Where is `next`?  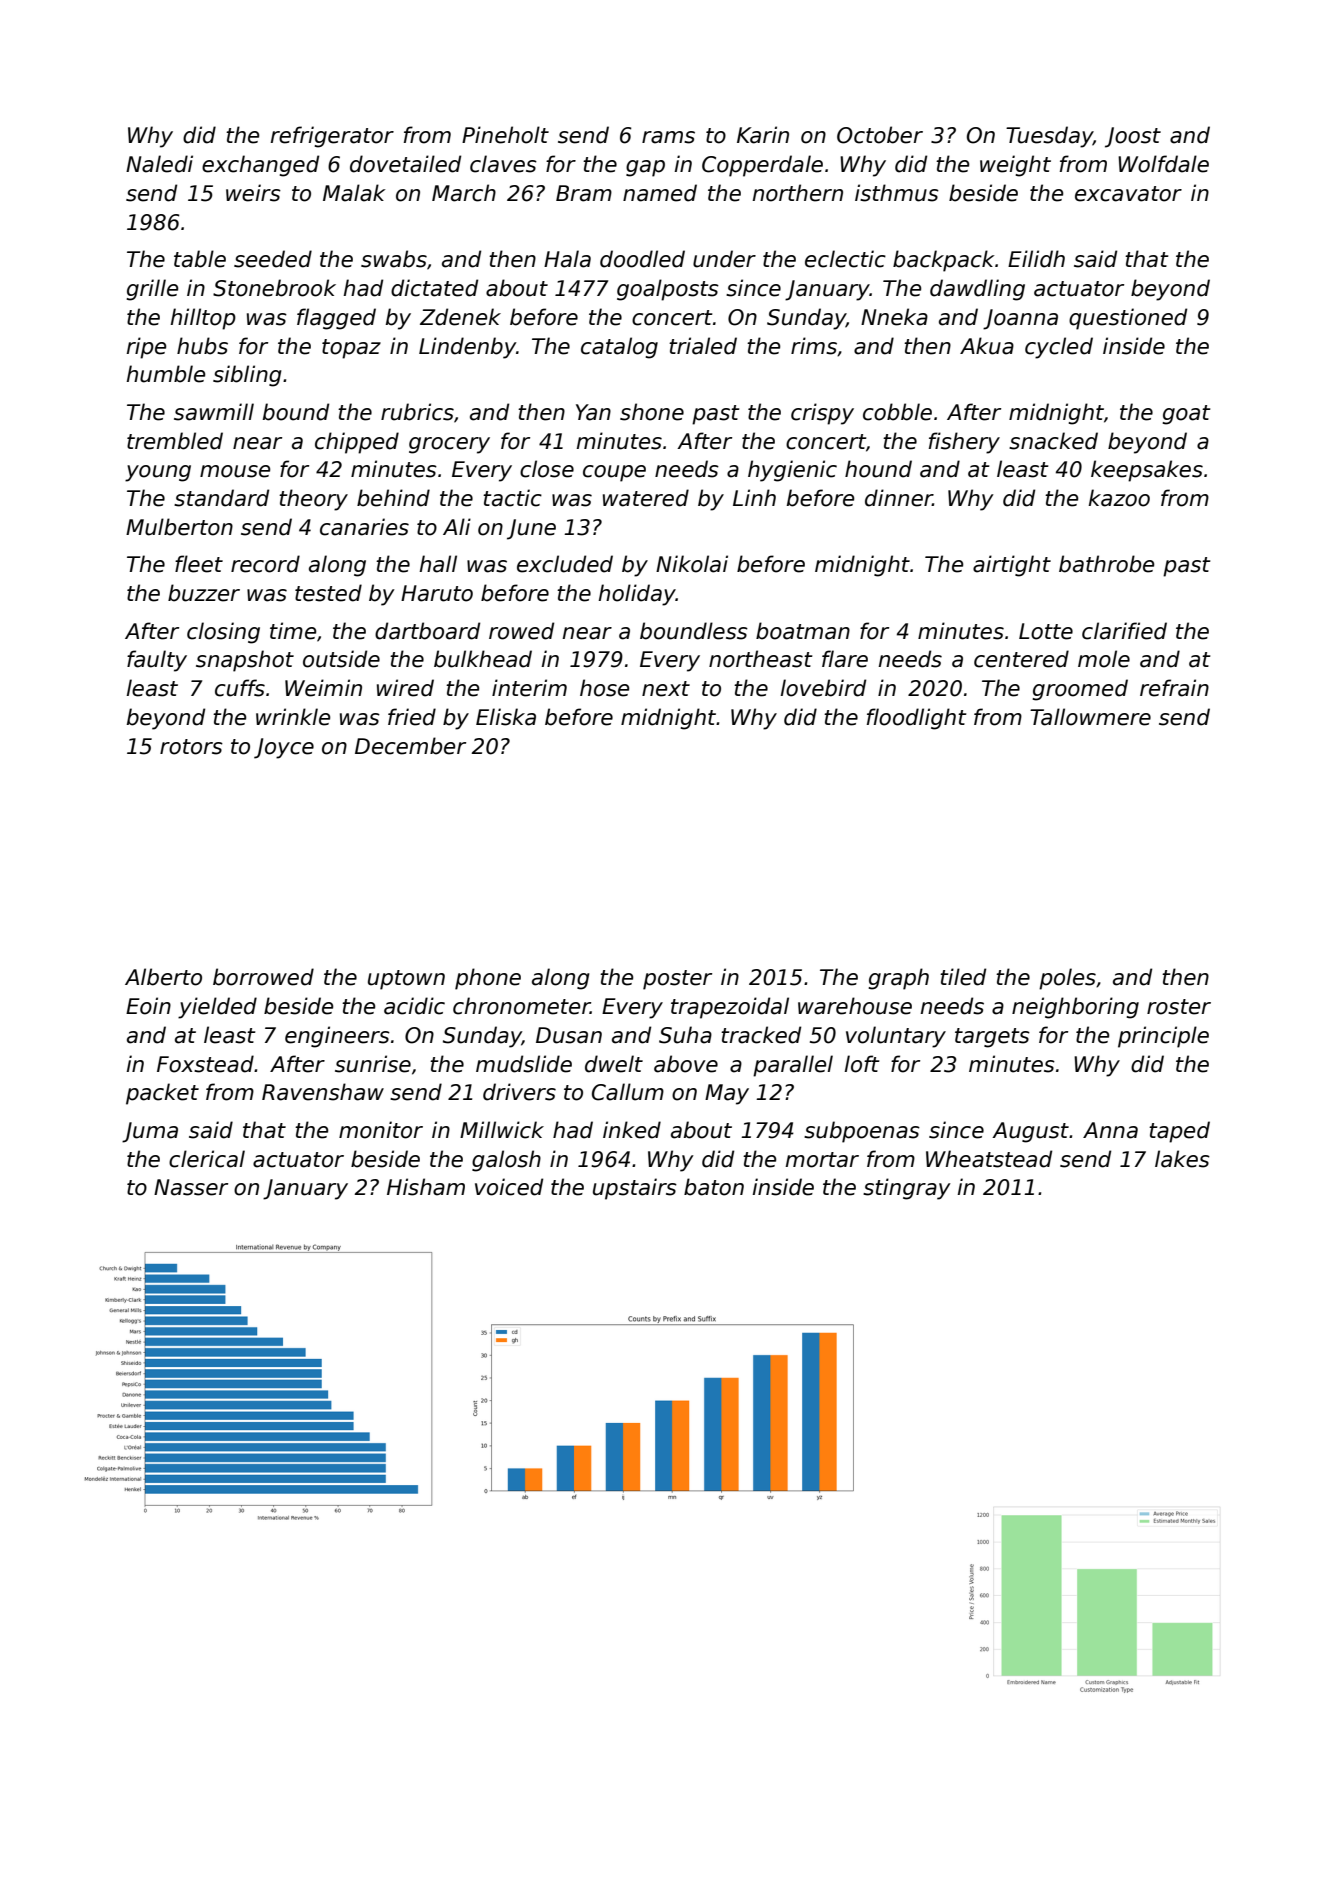
next is located at coordinates (666, 689).
